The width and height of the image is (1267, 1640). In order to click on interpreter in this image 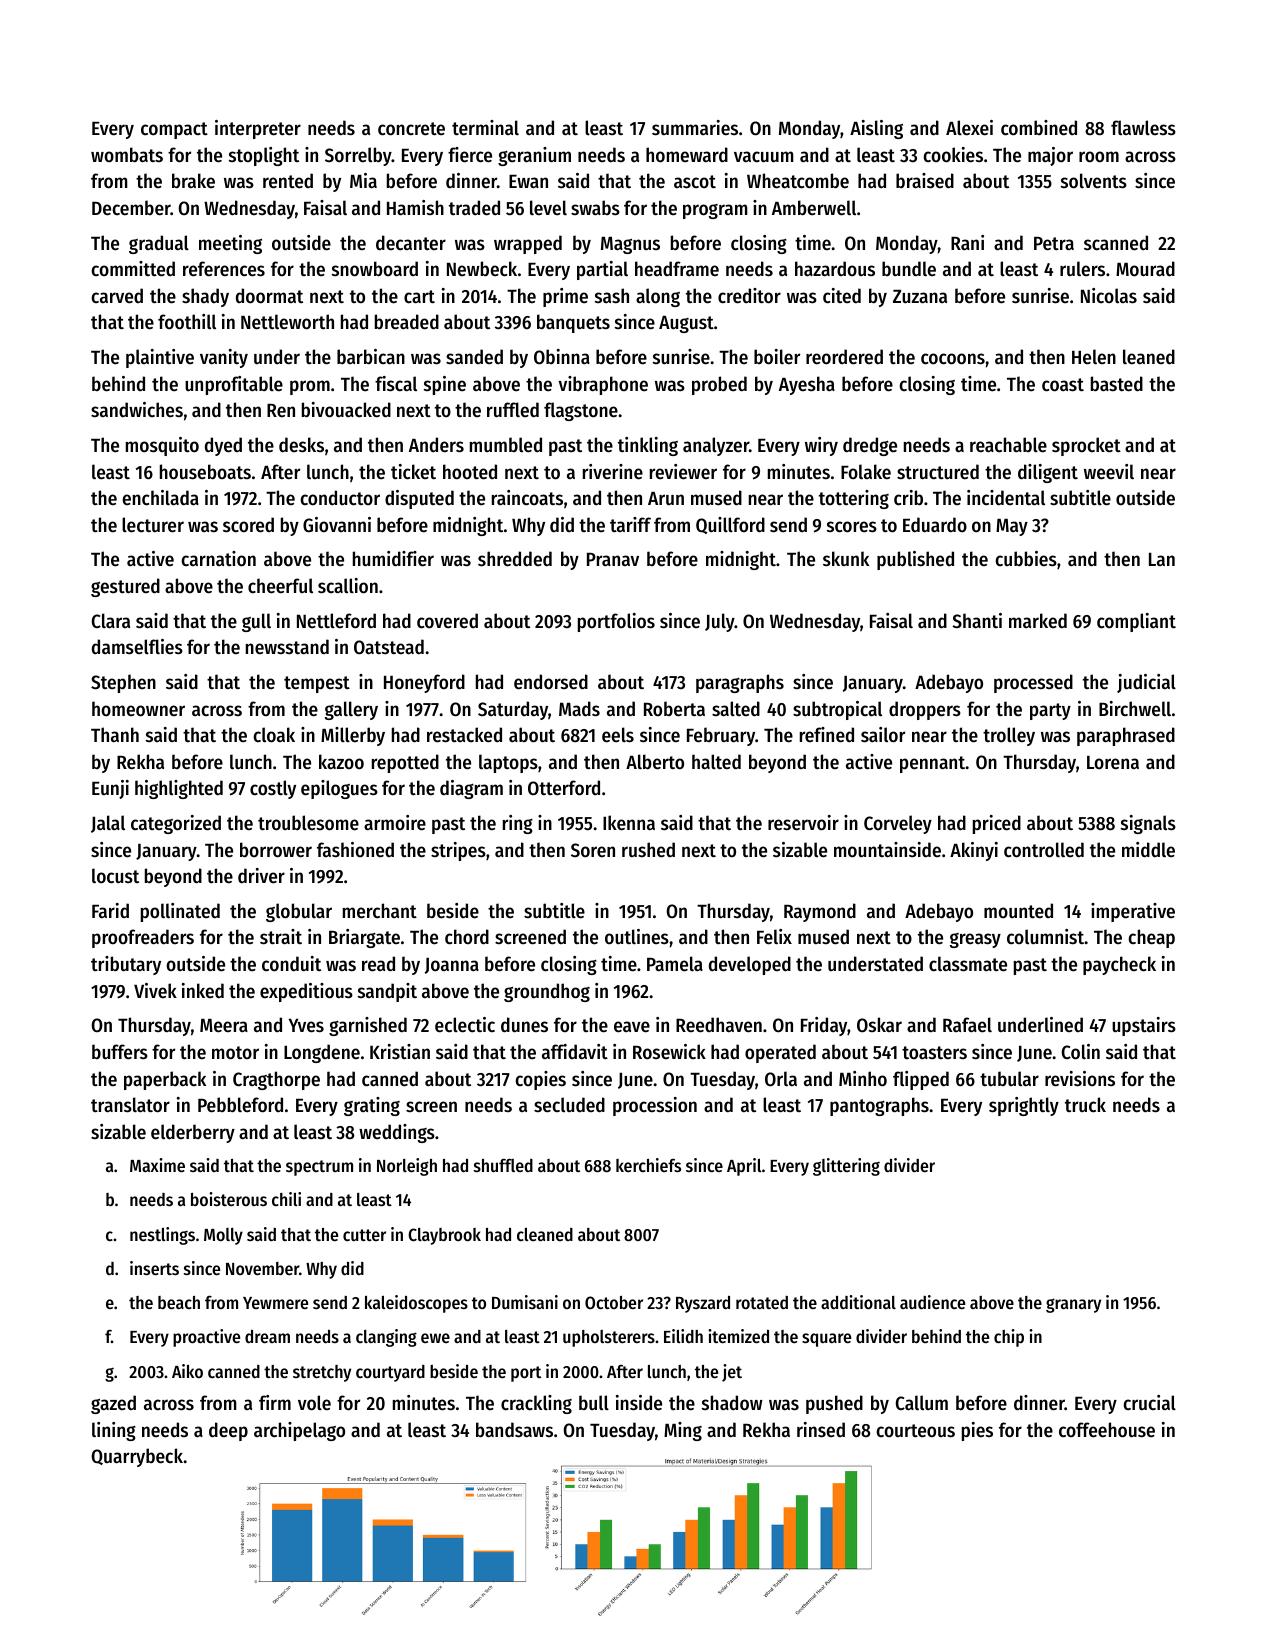, I will do `click(258, 129)`.
